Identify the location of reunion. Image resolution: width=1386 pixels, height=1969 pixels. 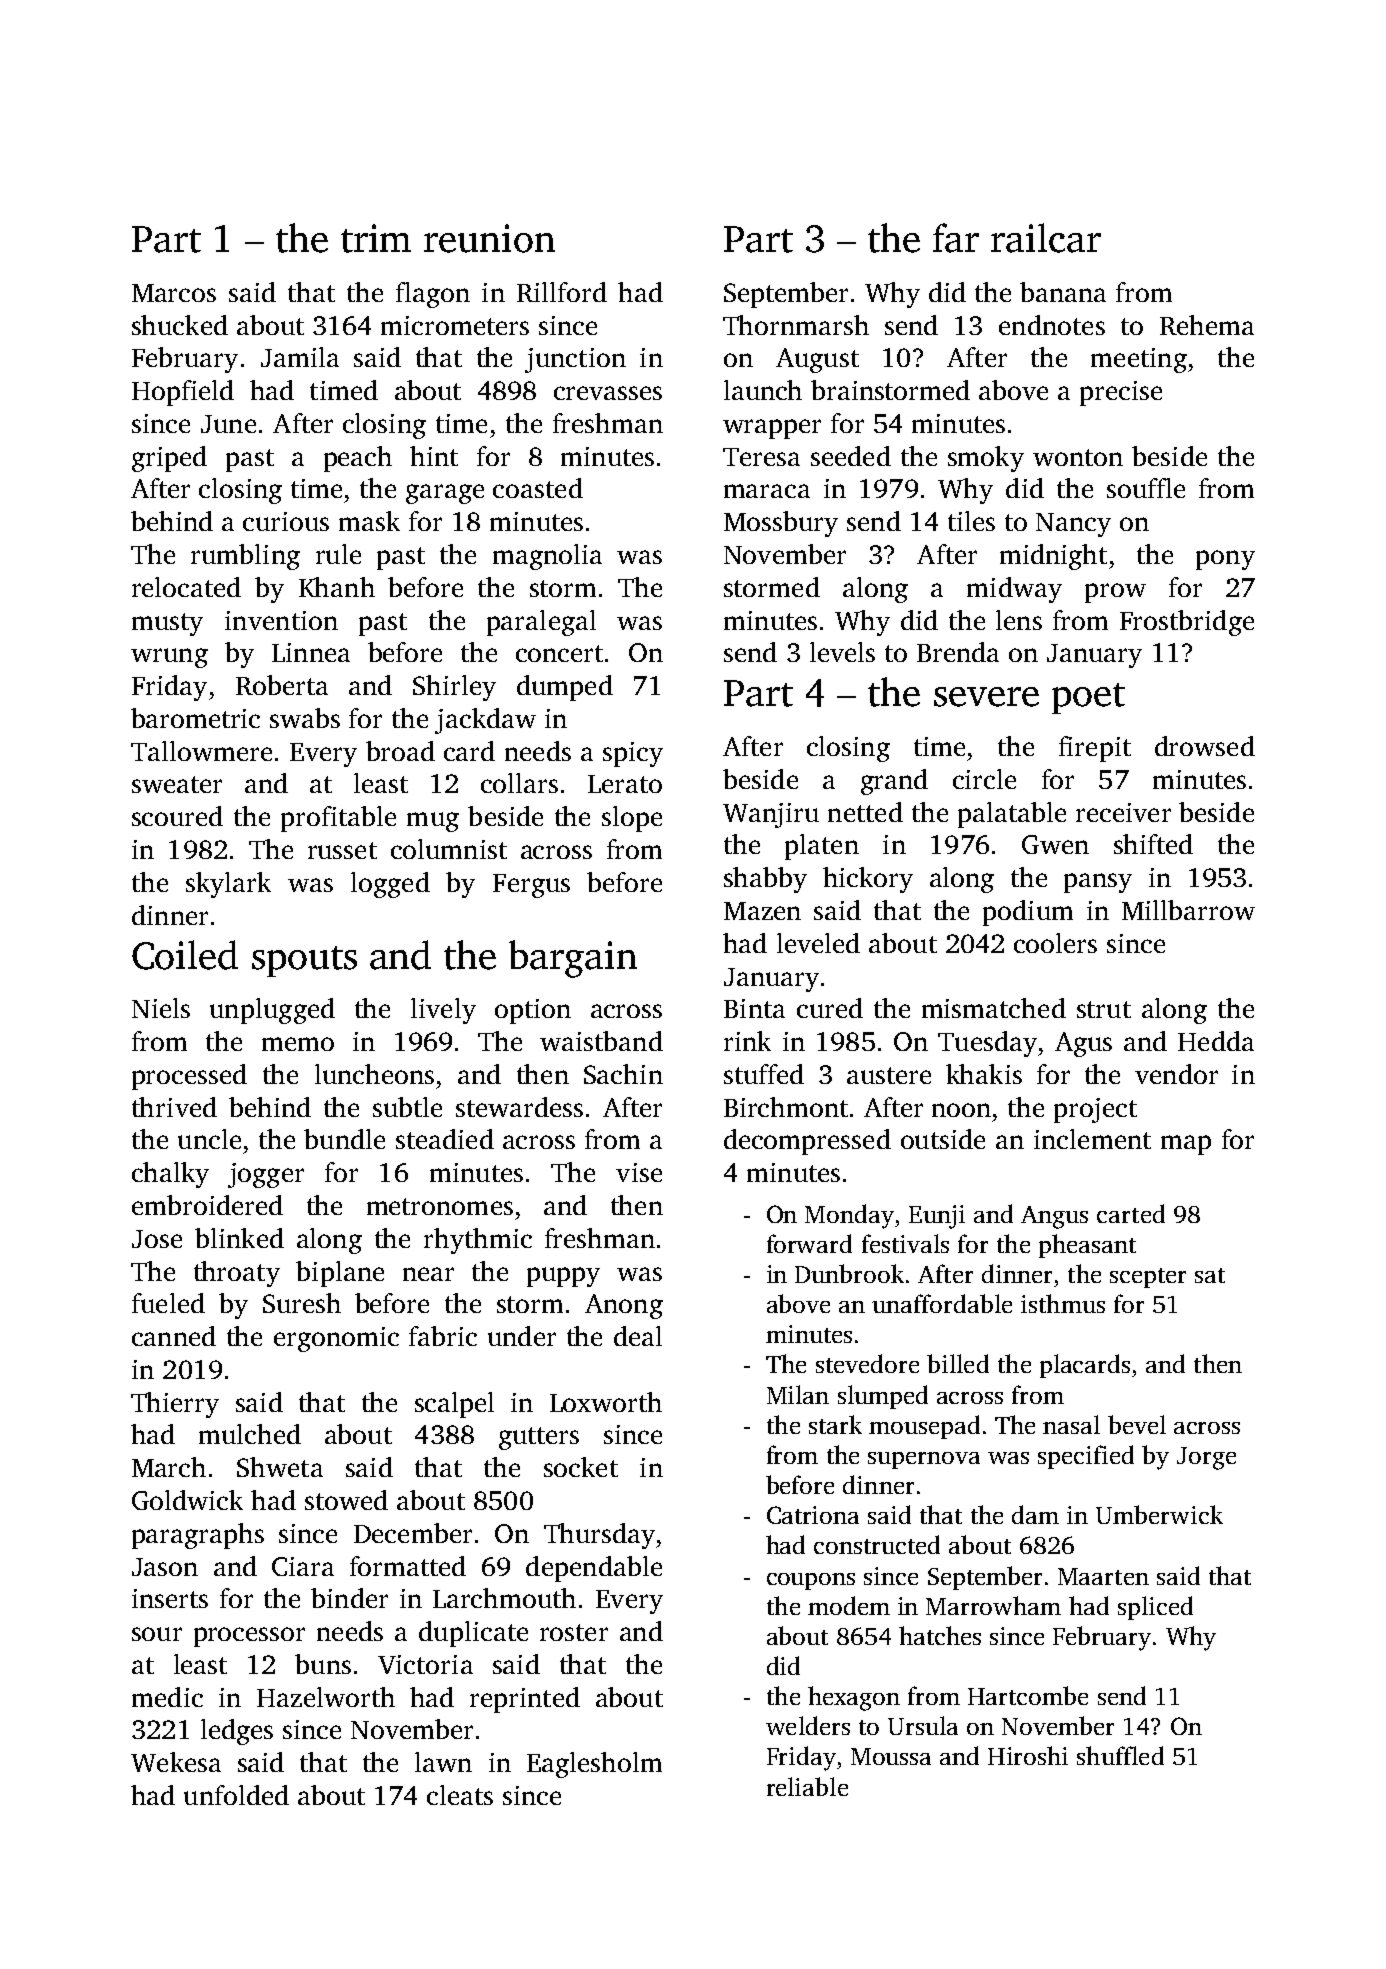
(489, 238).
